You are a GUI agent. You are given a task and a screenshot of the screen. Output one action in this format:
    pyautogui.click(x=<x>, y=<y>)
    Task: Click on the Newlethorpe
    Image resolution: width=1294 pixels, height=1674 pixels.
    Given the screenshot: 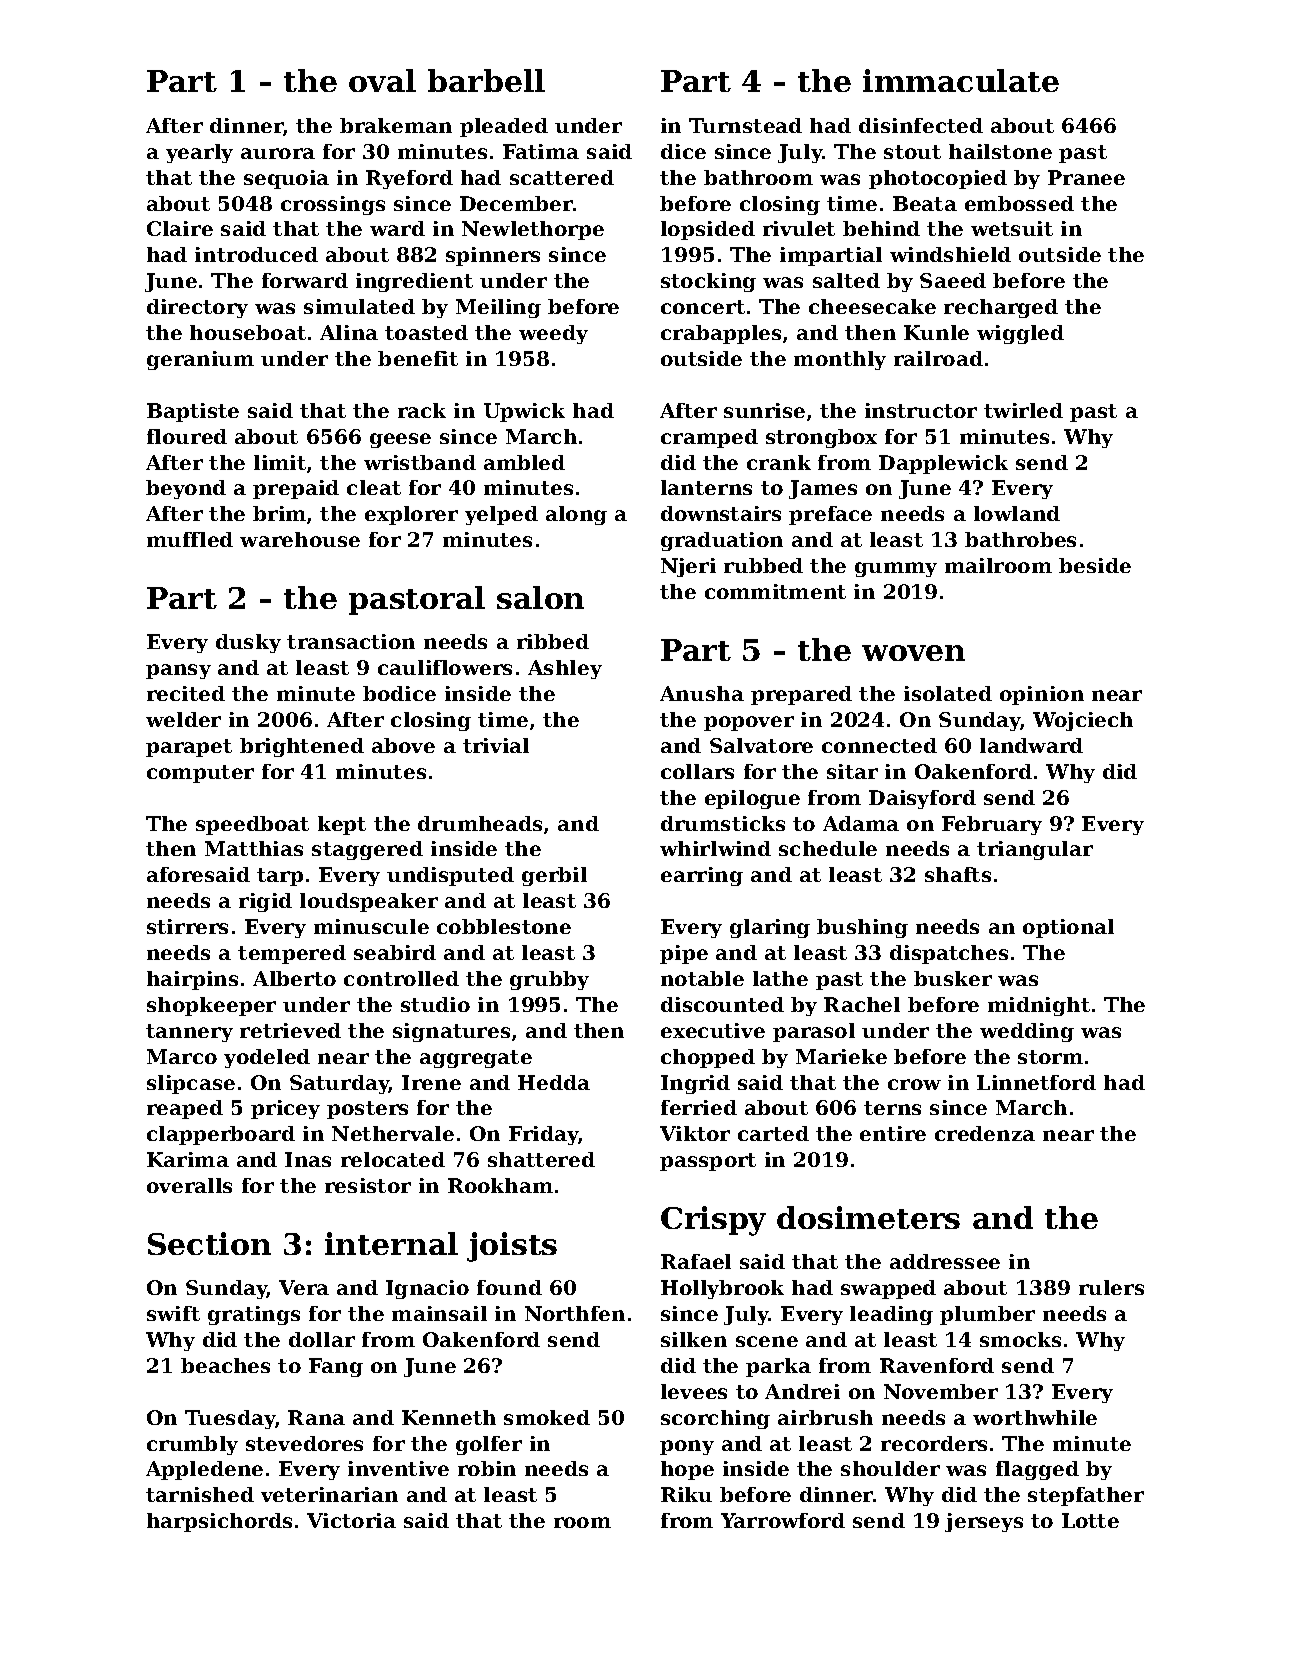 What is the action you would take?
    pyautogui.click(x=533, y=230)
